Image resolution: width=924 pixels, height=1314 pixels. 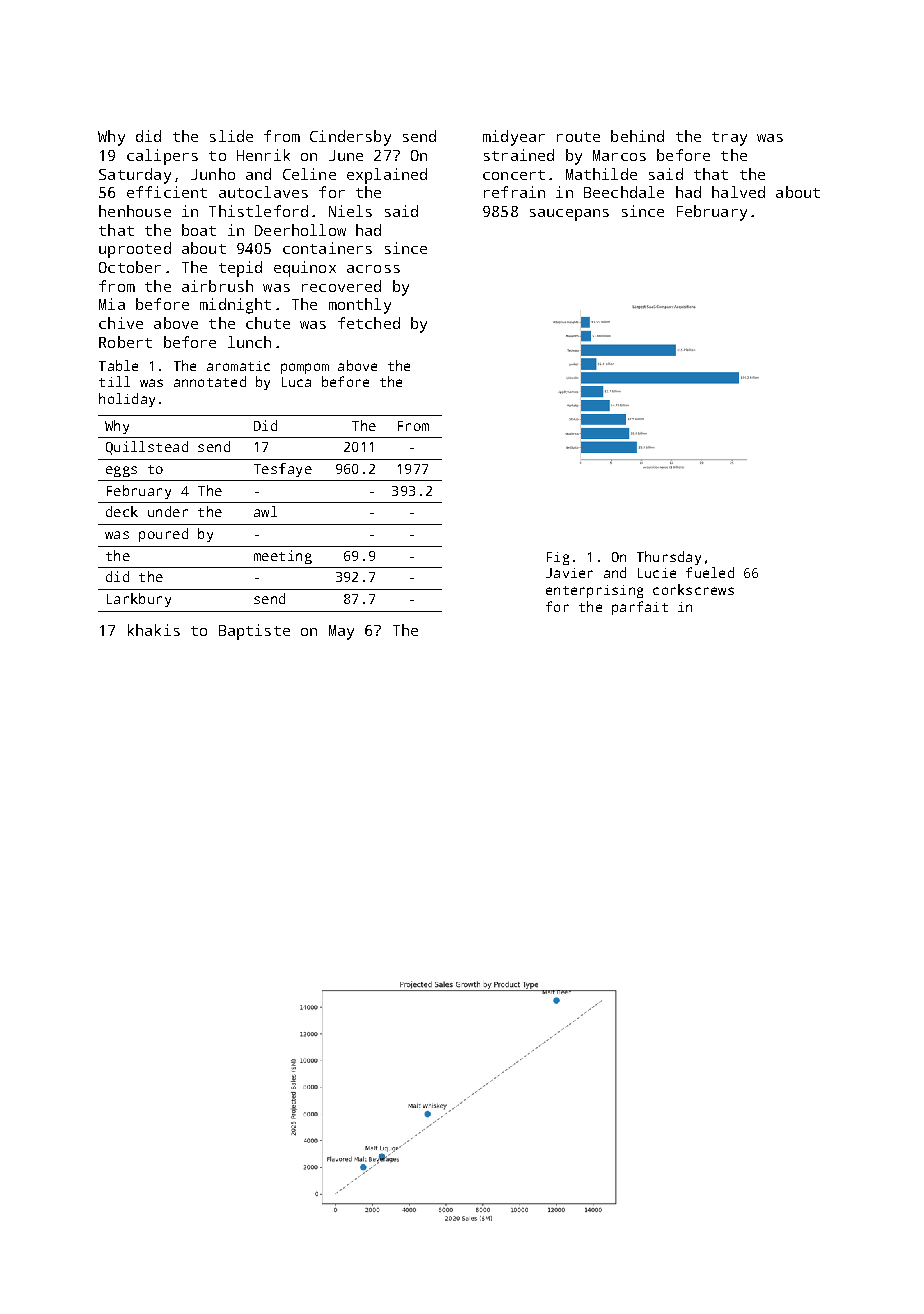 I want to click on Lucie, so click(x=657, y=573).
